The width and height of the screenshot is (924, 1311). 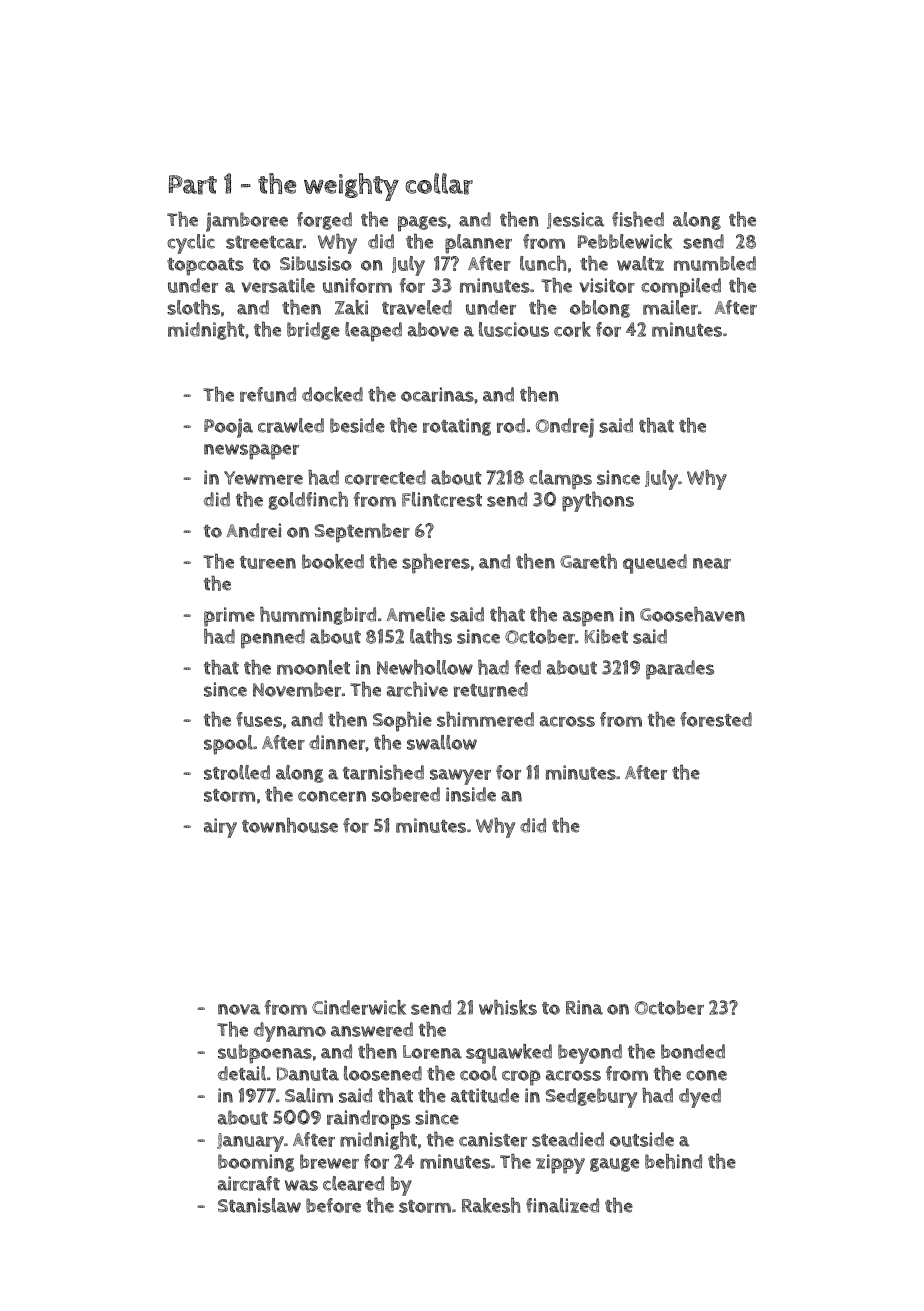 What do you see at coordinates (433, 329) in the screenshot?
I see `above` at bounding box center [433, 329].
